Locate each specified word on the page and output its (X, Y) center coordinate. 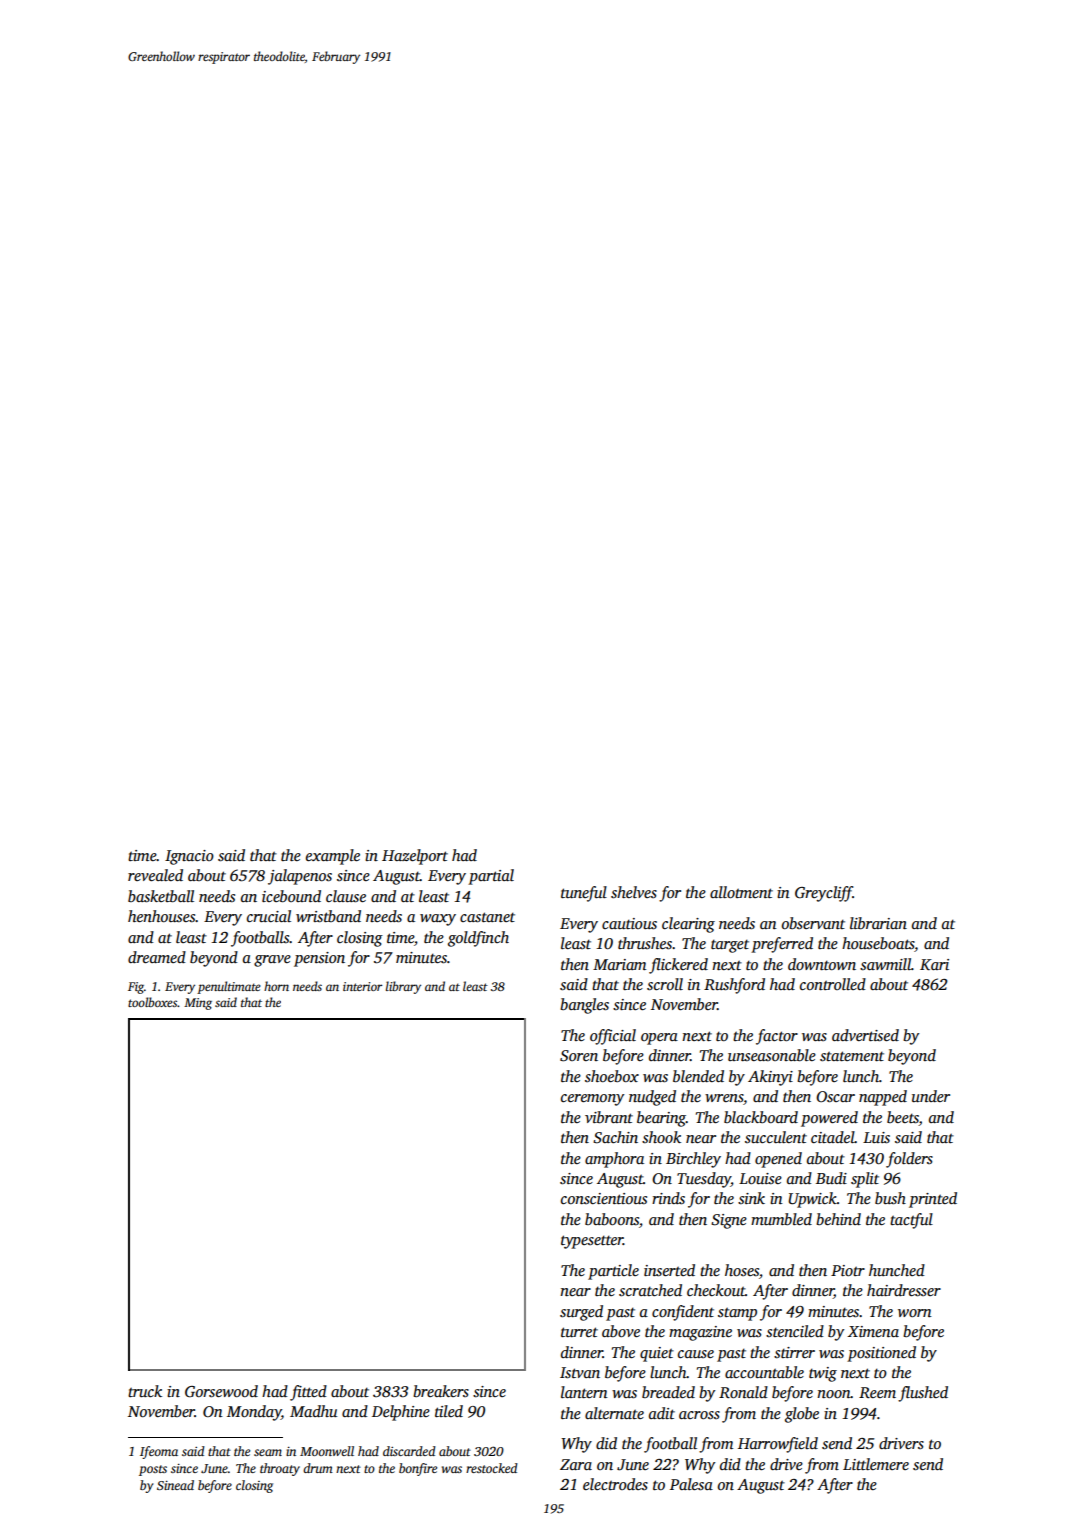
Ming (198, 1004)
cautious (629, 924)
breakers (441, 1391)
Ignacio (189, 857)
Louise (760, 1178)
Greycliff (824, 894)
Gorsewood (221, 1391)
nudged (652, 1098)
